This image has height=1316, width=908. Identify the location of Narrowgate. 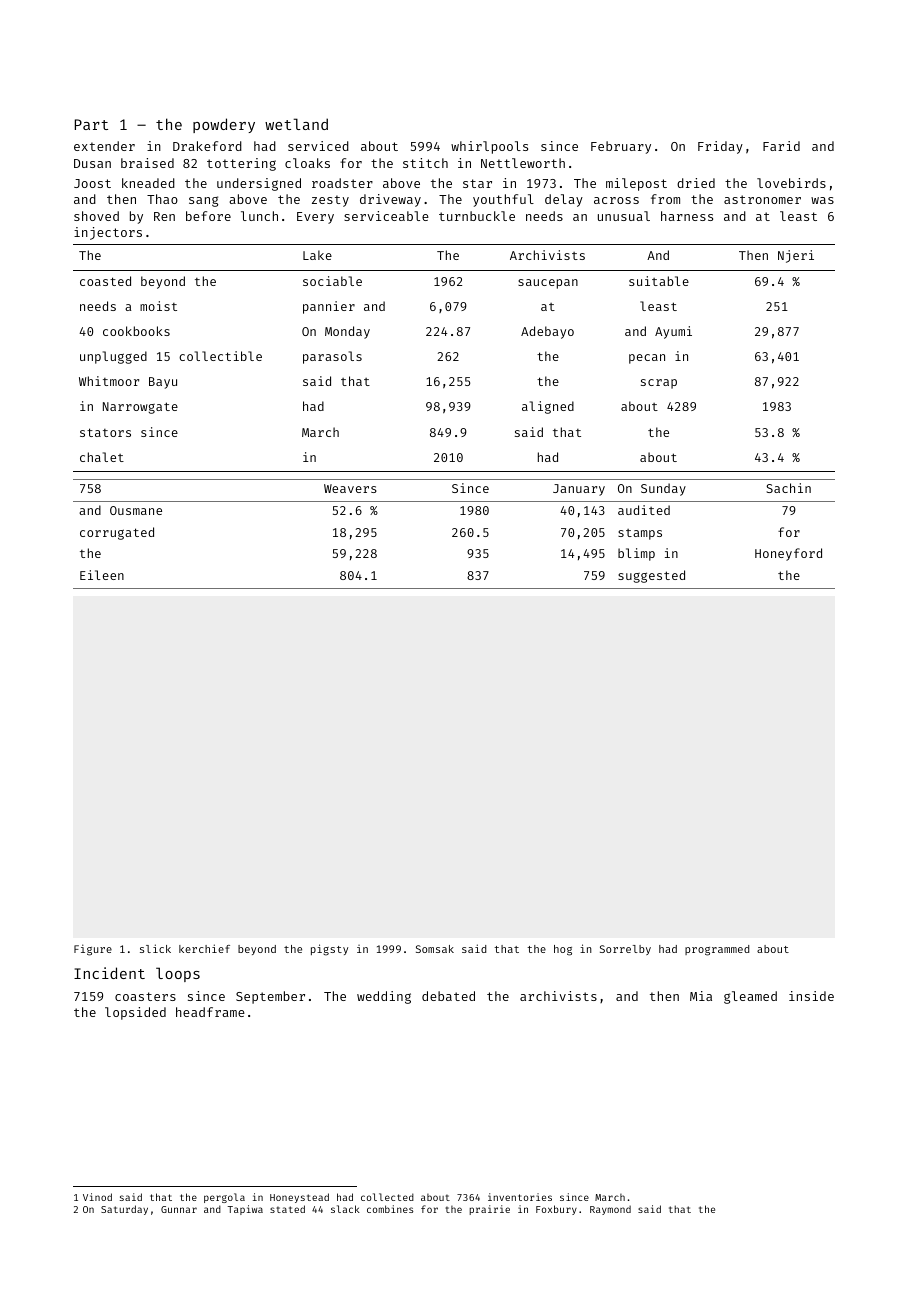
(140, 408).
